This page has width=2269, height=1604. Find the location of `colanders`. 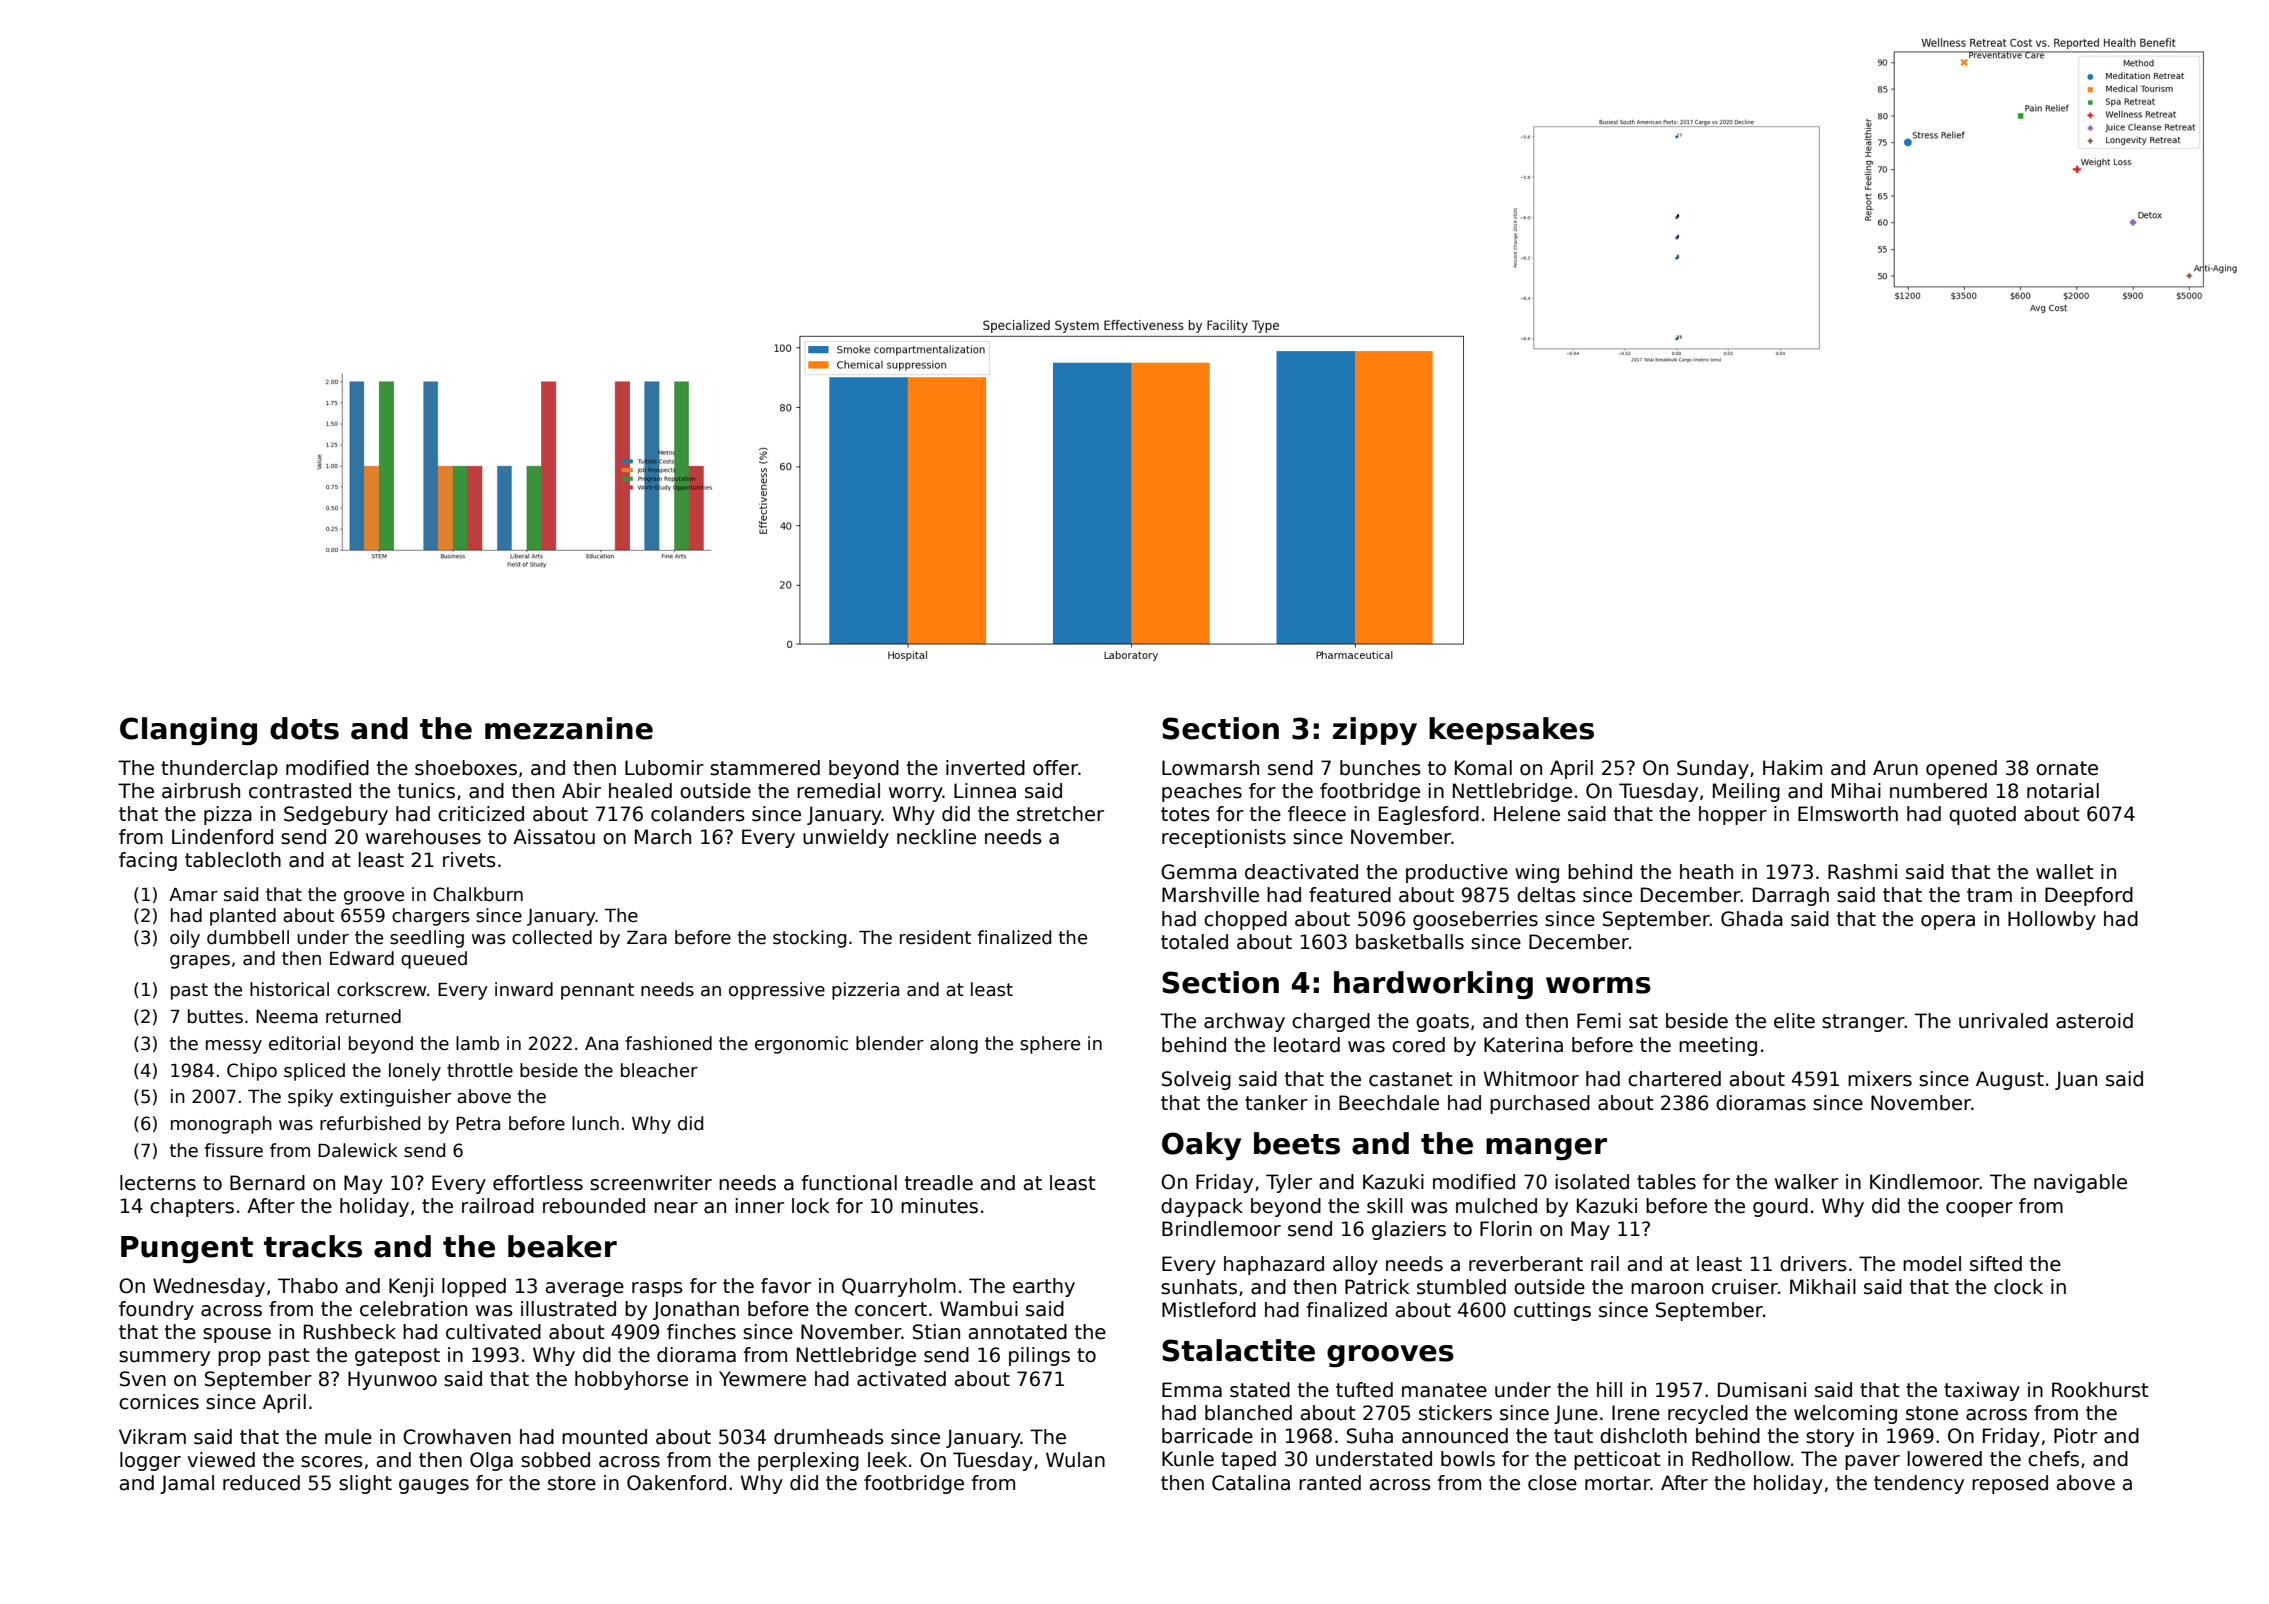

colanders is located at coordinates (698, 814).
